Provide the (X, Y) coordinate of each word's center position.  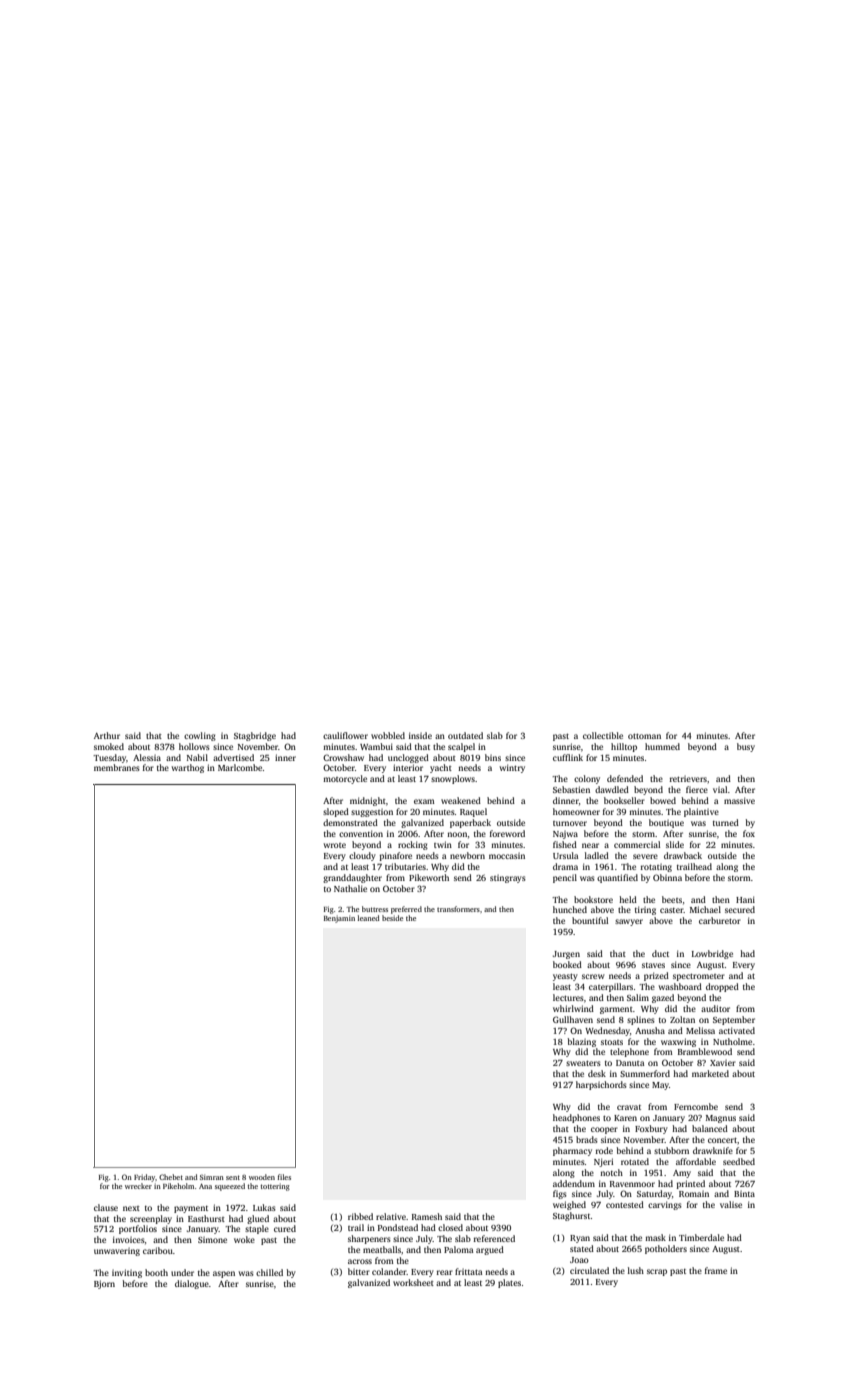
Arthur (107, 735)
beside (392, 918)
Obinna (667, 877)
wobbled (388, 735)
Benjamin (339, 919)
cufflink (568, 757)
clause (106, 1207)
